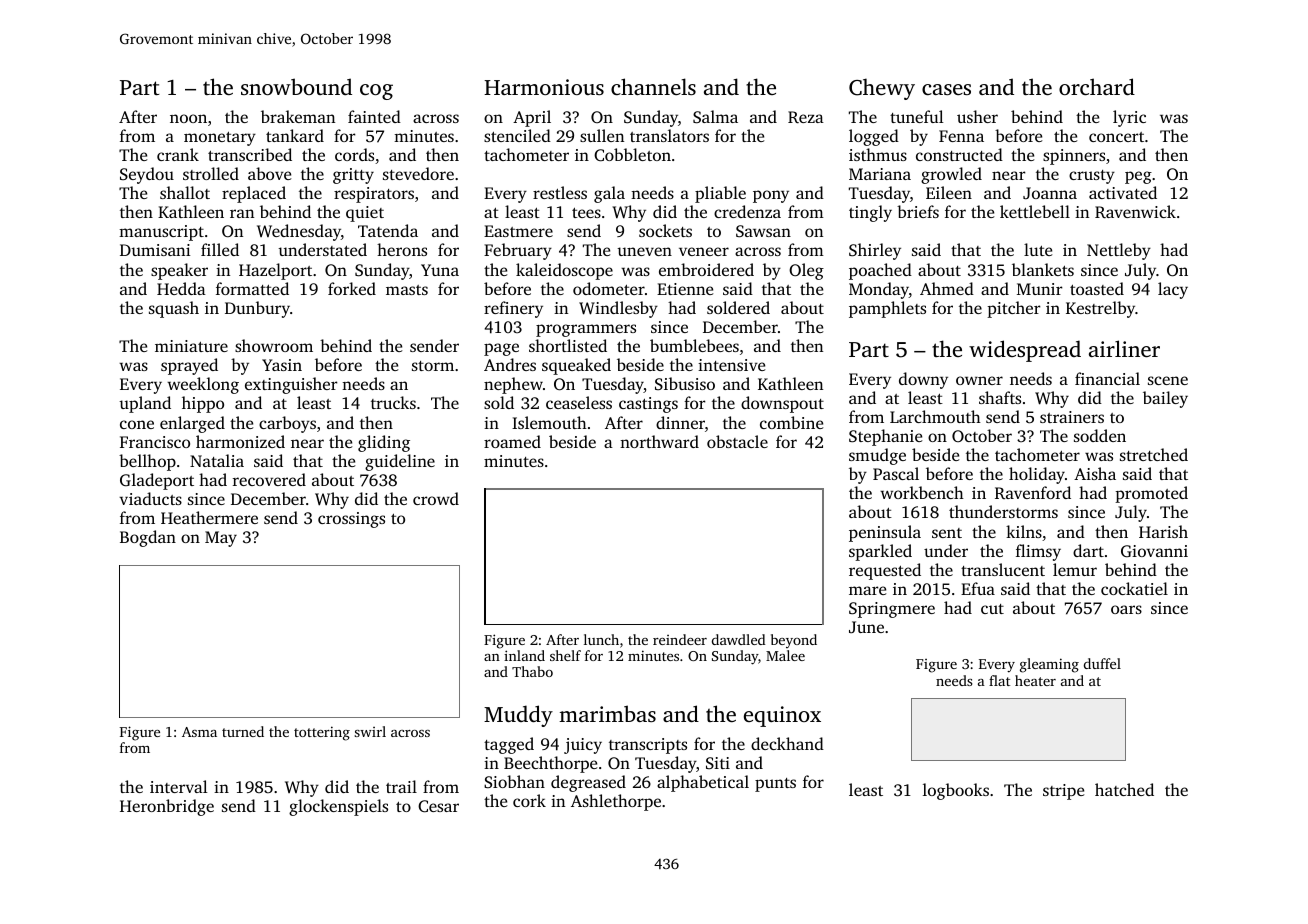  Describe the element at coordinates (1063, 792) in the page. I see `stripe` at that location.
